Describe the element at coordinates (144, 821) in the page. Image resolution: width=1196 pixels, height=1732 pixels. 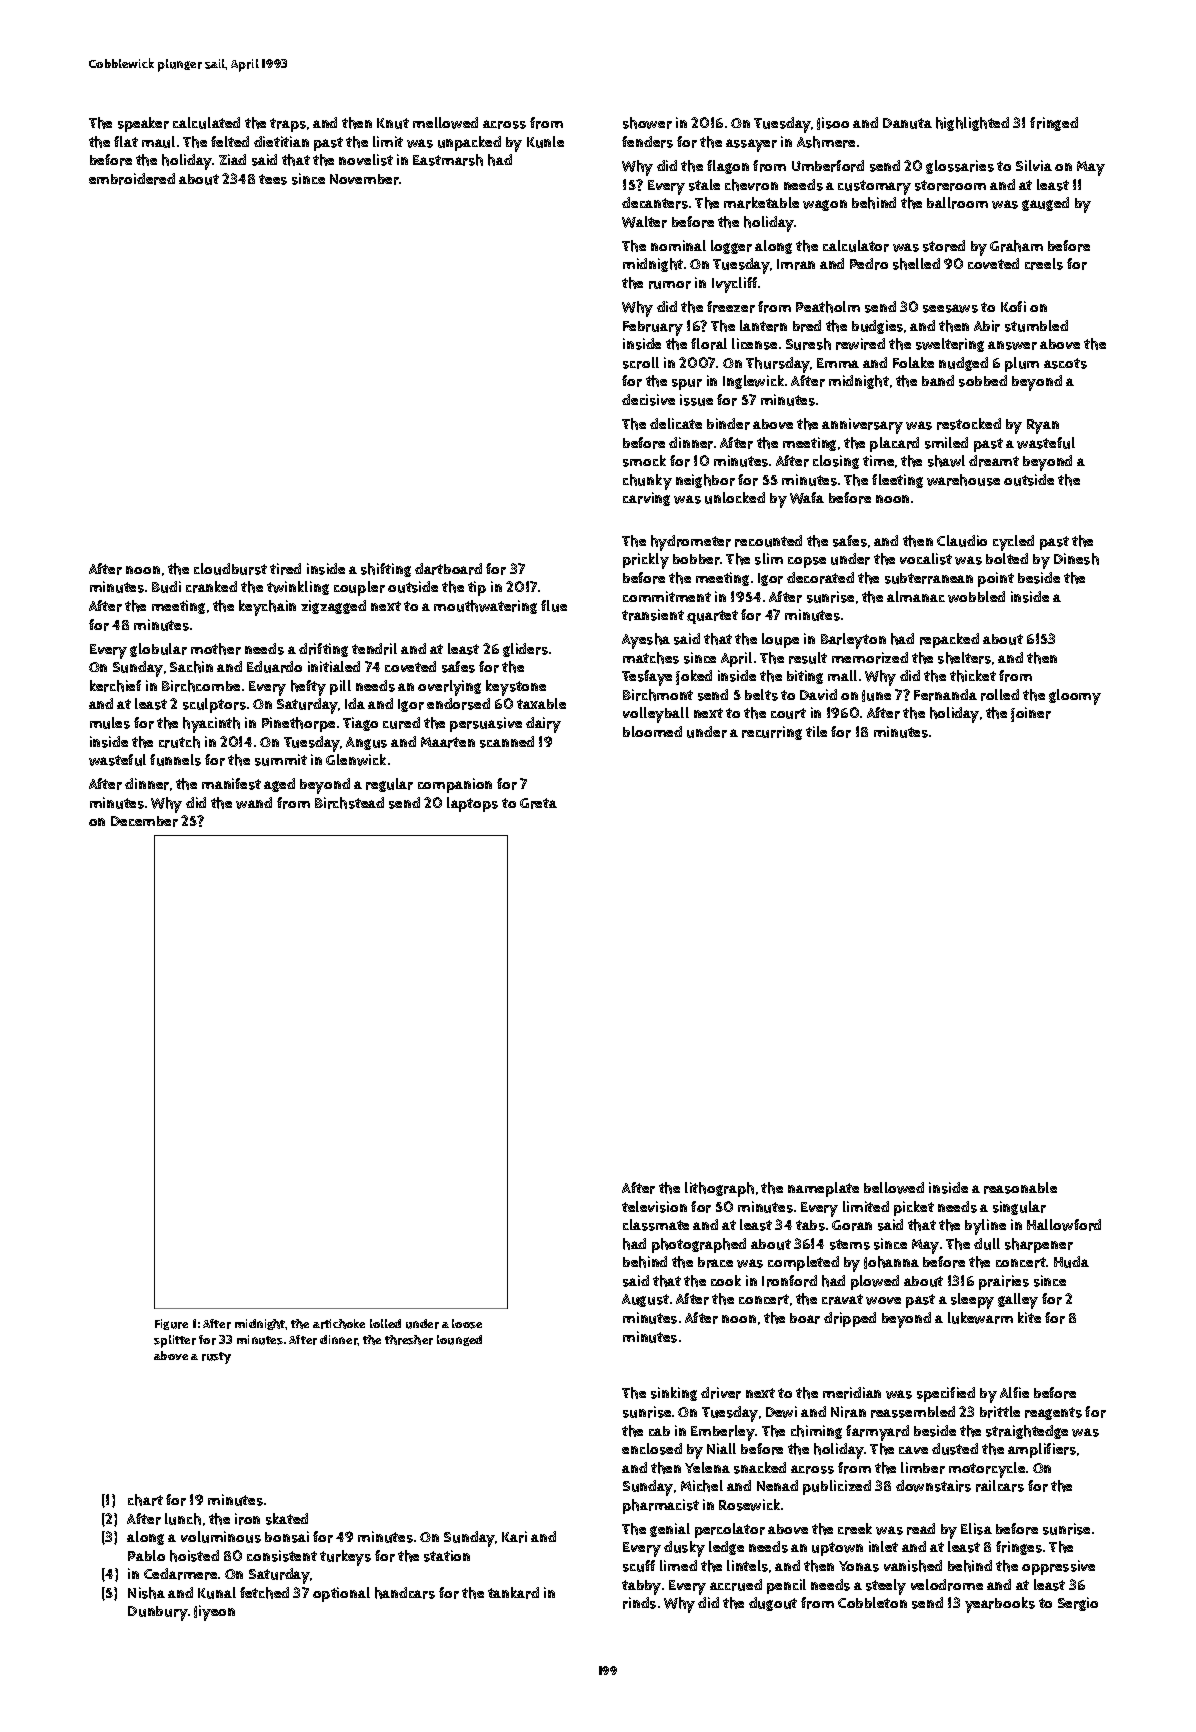
I see `December` at that location.
